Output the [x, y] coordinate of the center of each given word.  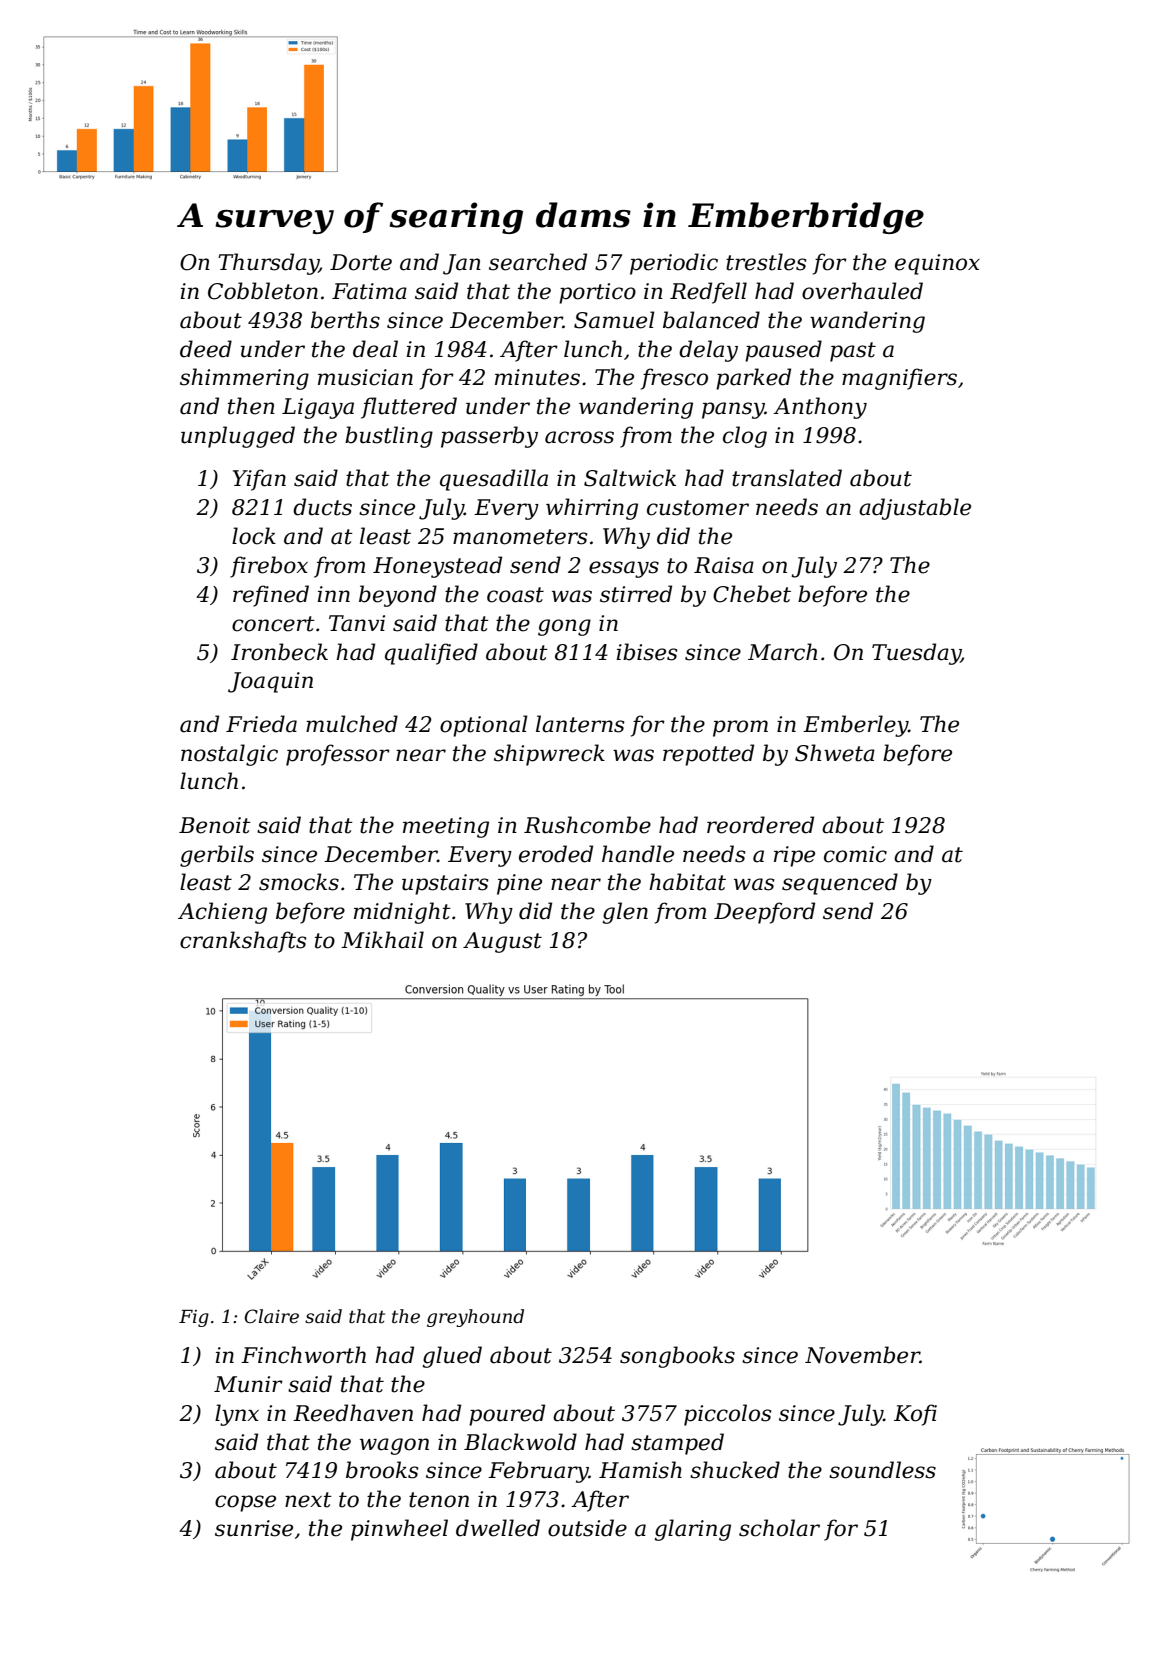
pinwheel [399, 1530]
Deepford [764, 913]
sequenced [840, 884]
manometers [520, 537]
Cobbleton [263, 291]
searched [538, 262]
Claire [272, 1316]
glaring [692, 1530]
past [853, 352]
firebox [269, 567]
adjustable [915, 509]
